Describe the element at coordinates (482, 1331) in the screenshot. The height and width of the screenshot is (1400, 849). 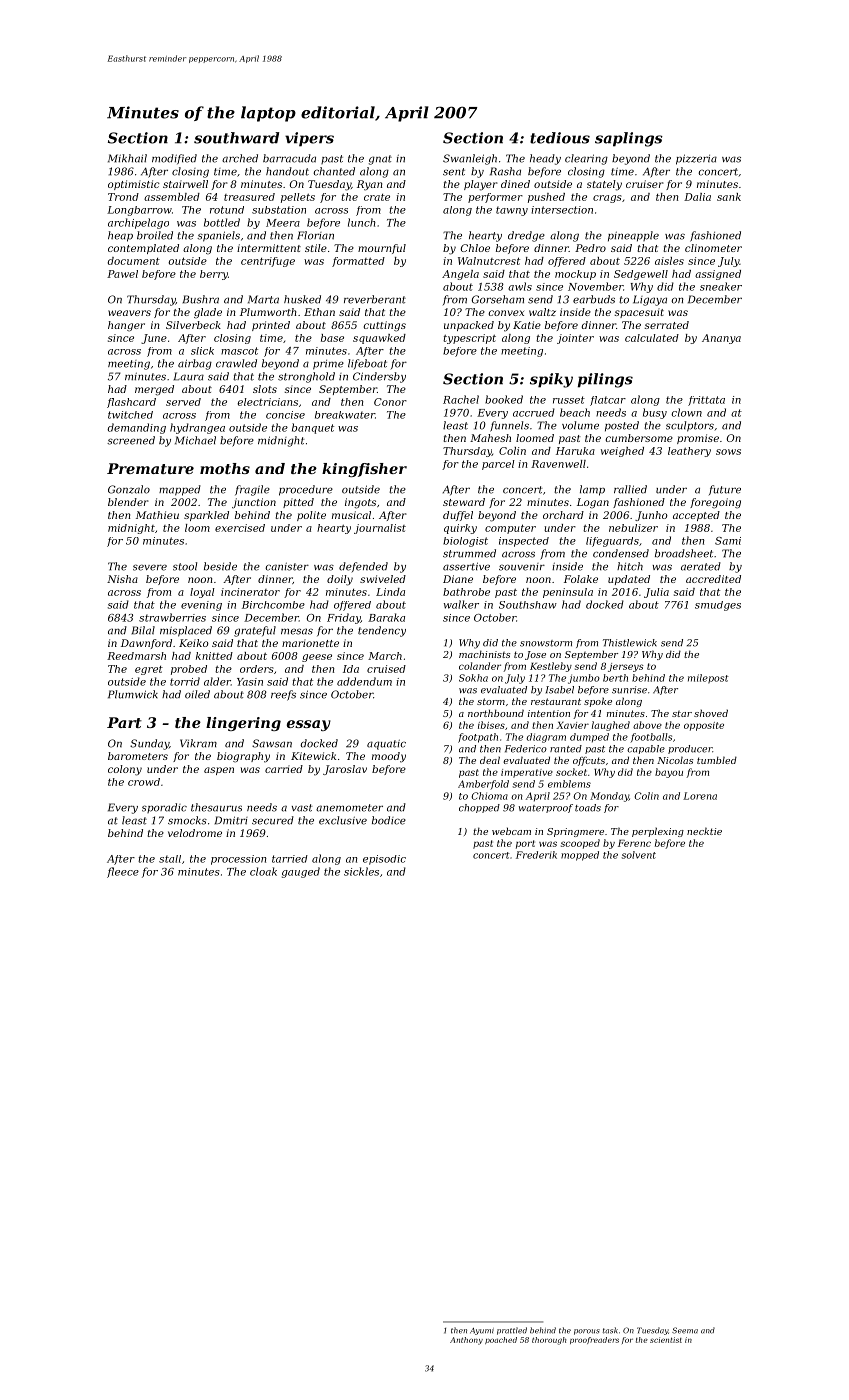
I see `Ayumi` at that location.
